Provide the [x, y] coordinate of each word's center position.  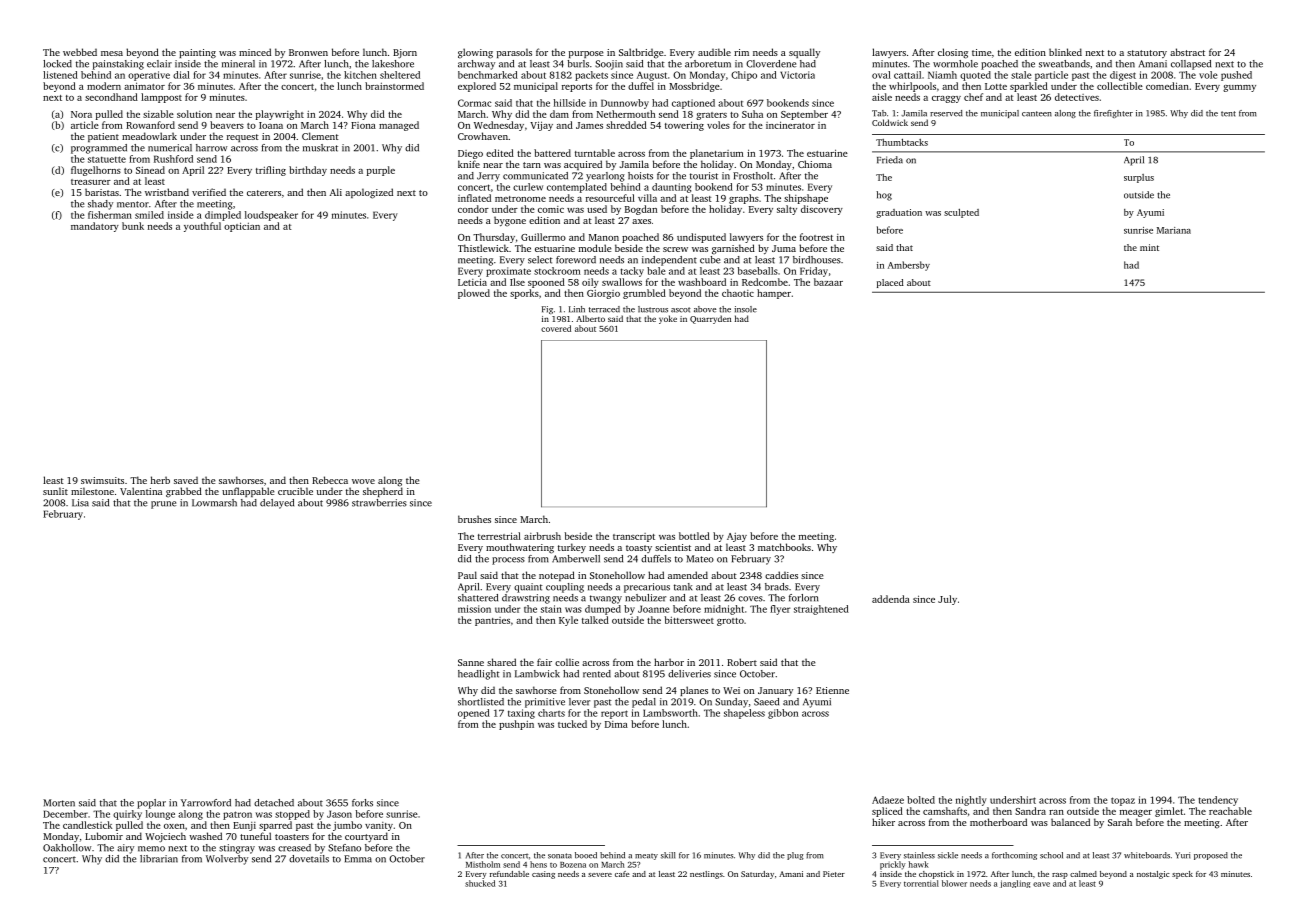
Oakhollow [67, 848]
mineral [238, 64]
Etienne [832, 690]
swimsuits [102, 480]
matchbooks [784, 547]
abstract [1187, 52]
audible [714, 52]
